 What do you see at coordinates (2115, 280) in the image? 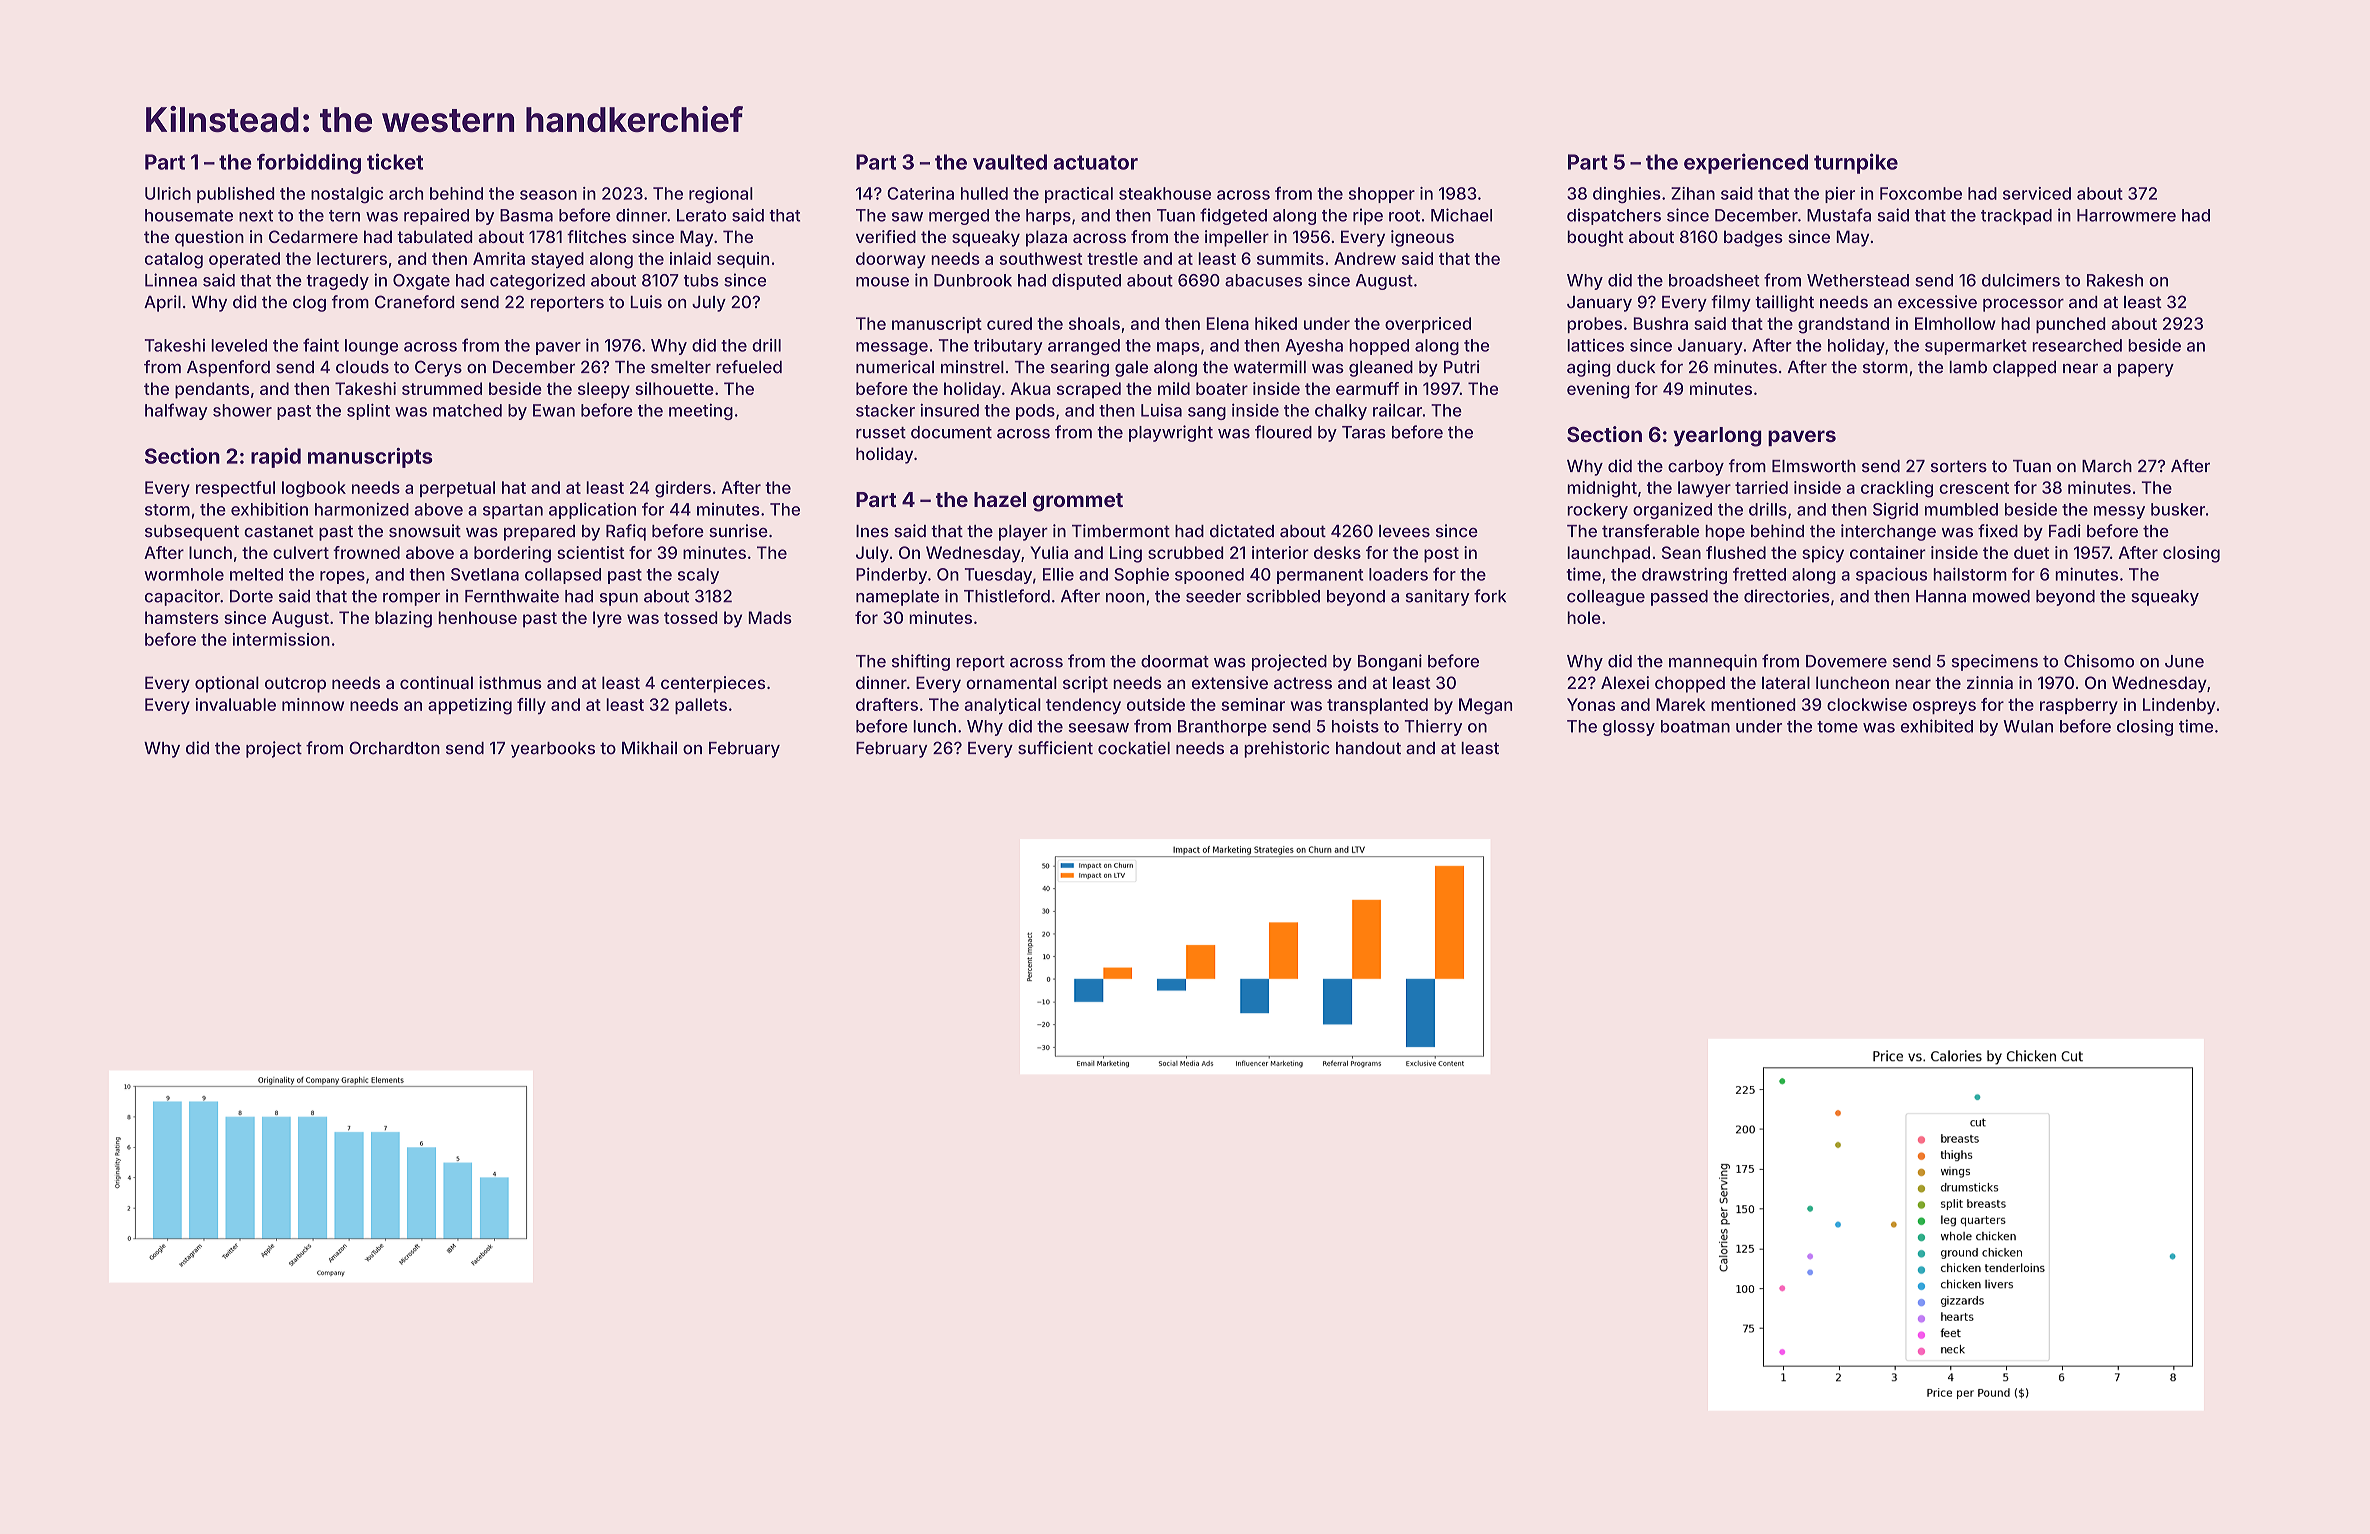
I see `Rakesh` at bounding box center [2115, 280].
